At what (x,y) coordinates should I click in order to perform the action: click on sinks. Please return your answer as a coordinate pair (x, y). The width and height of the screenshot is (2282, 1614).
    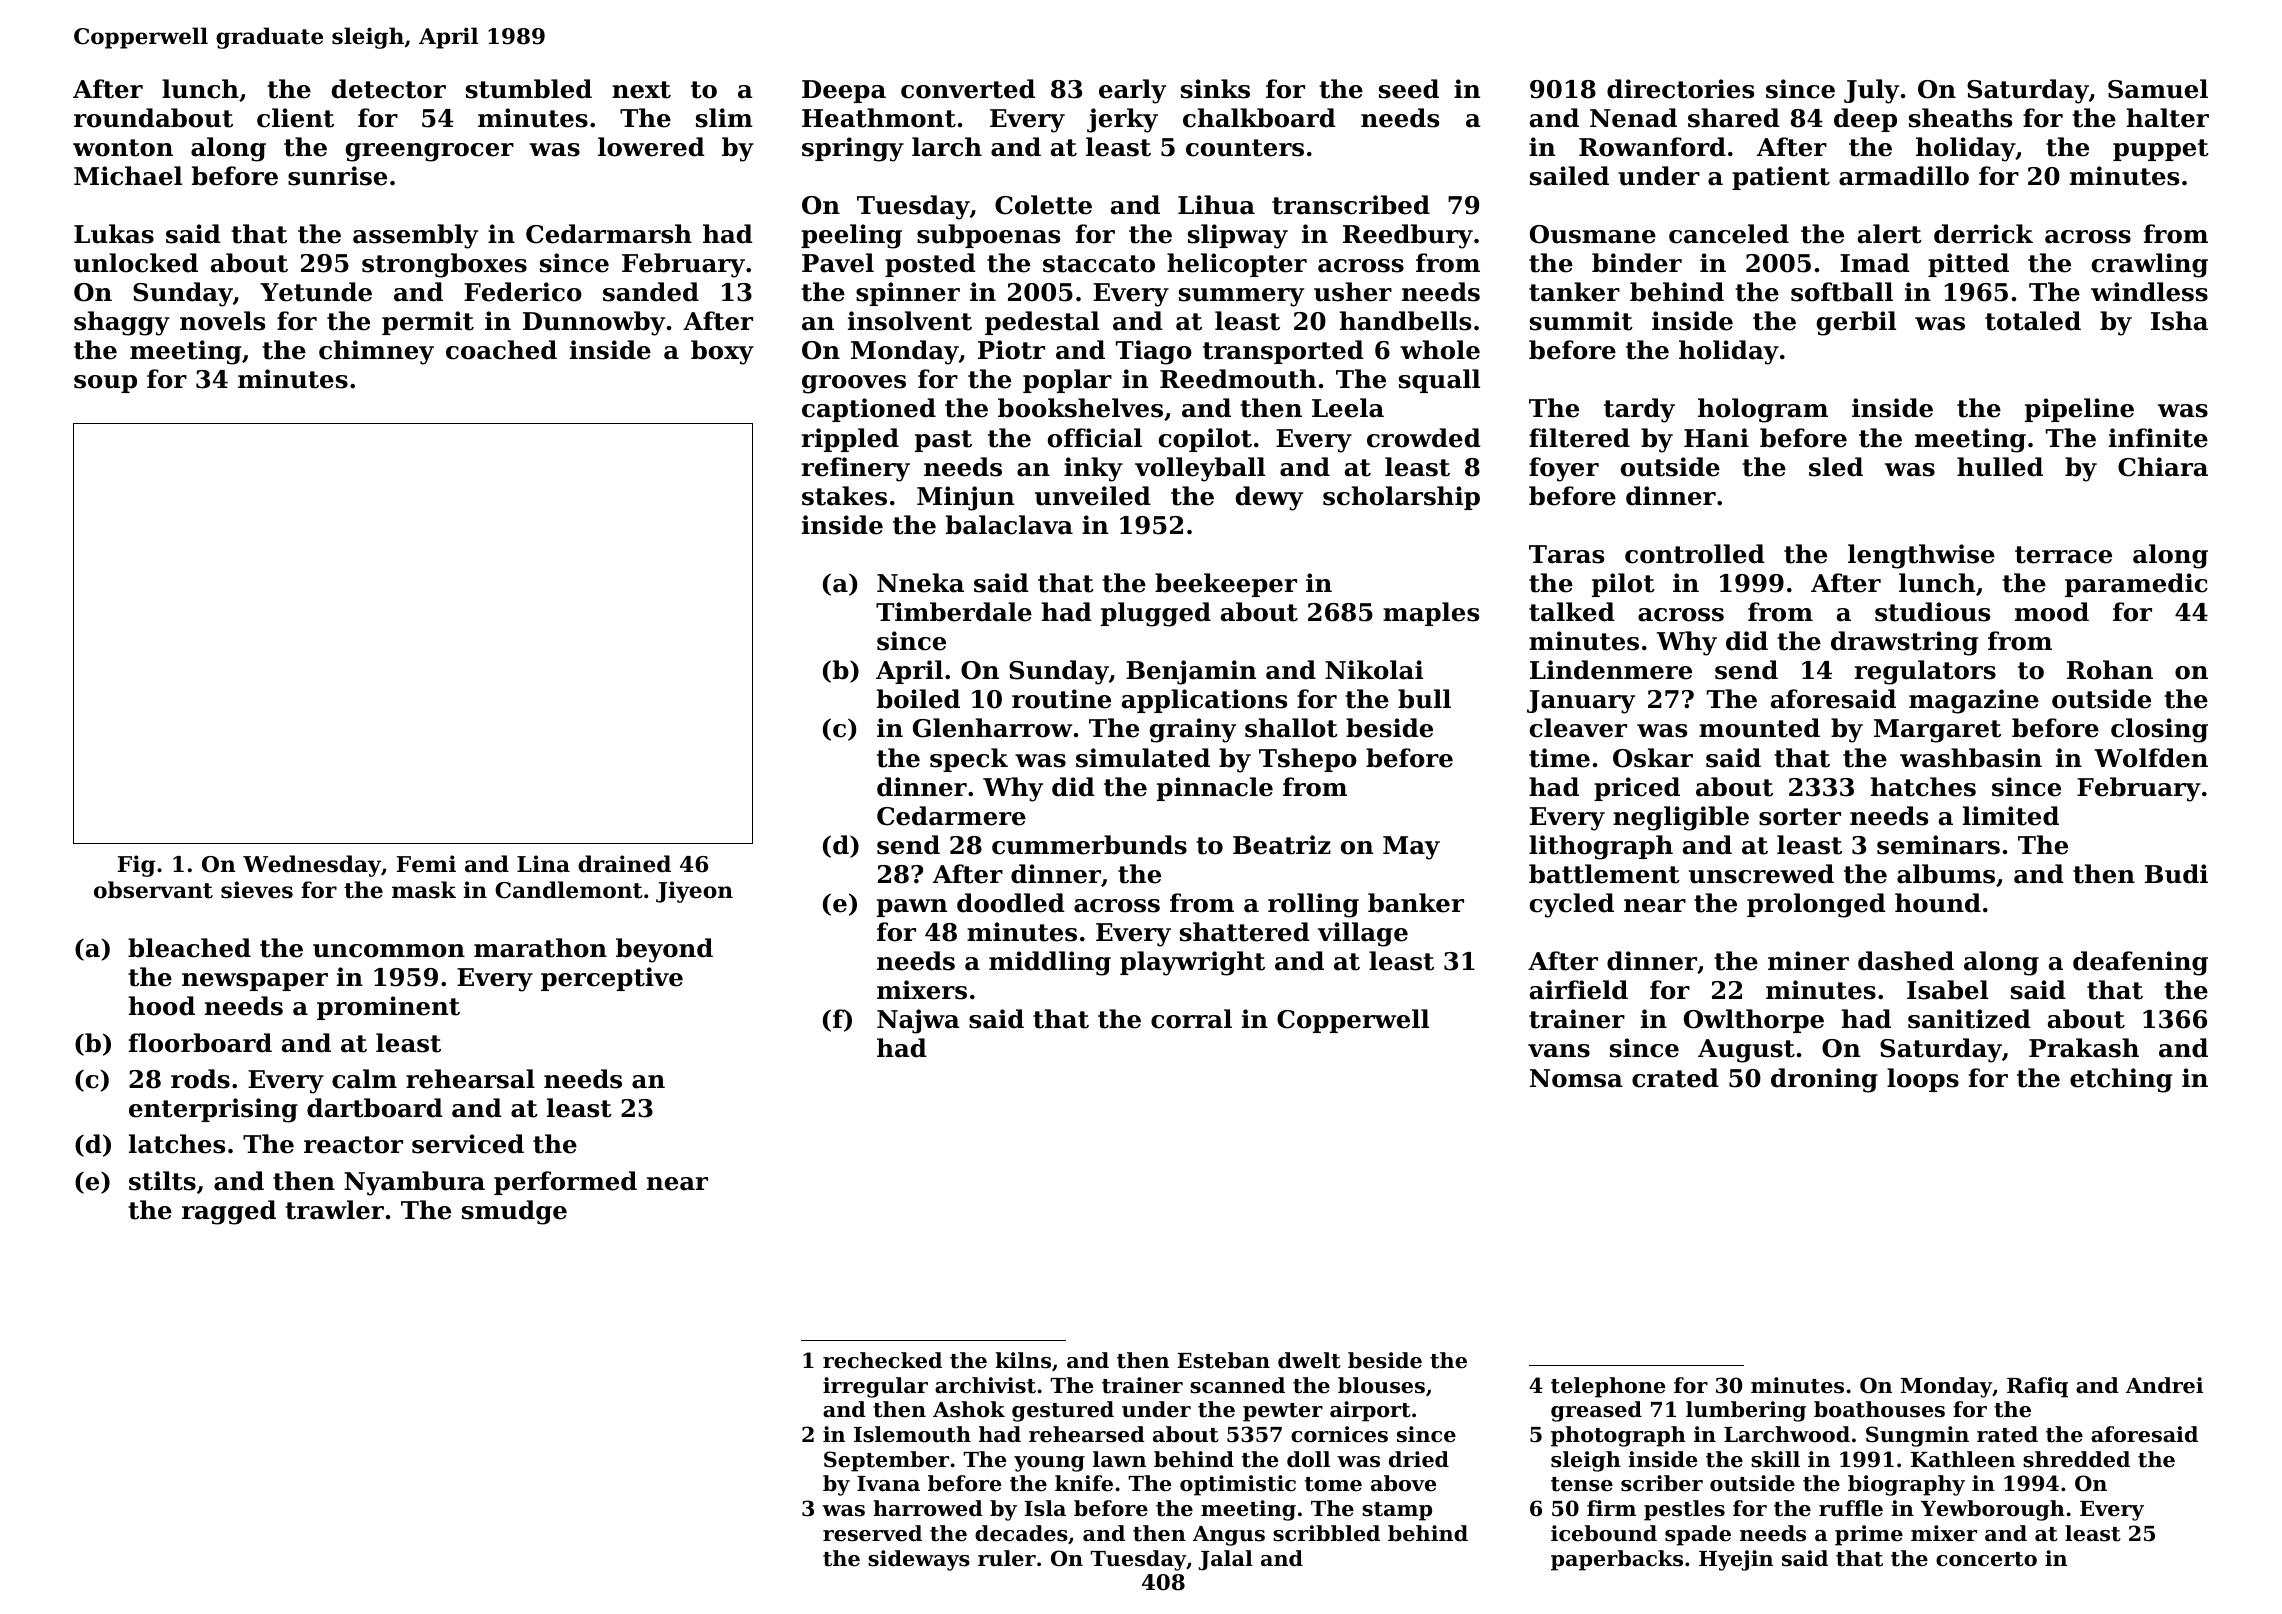
    Looking at the image, I should click on (1215, 89).
